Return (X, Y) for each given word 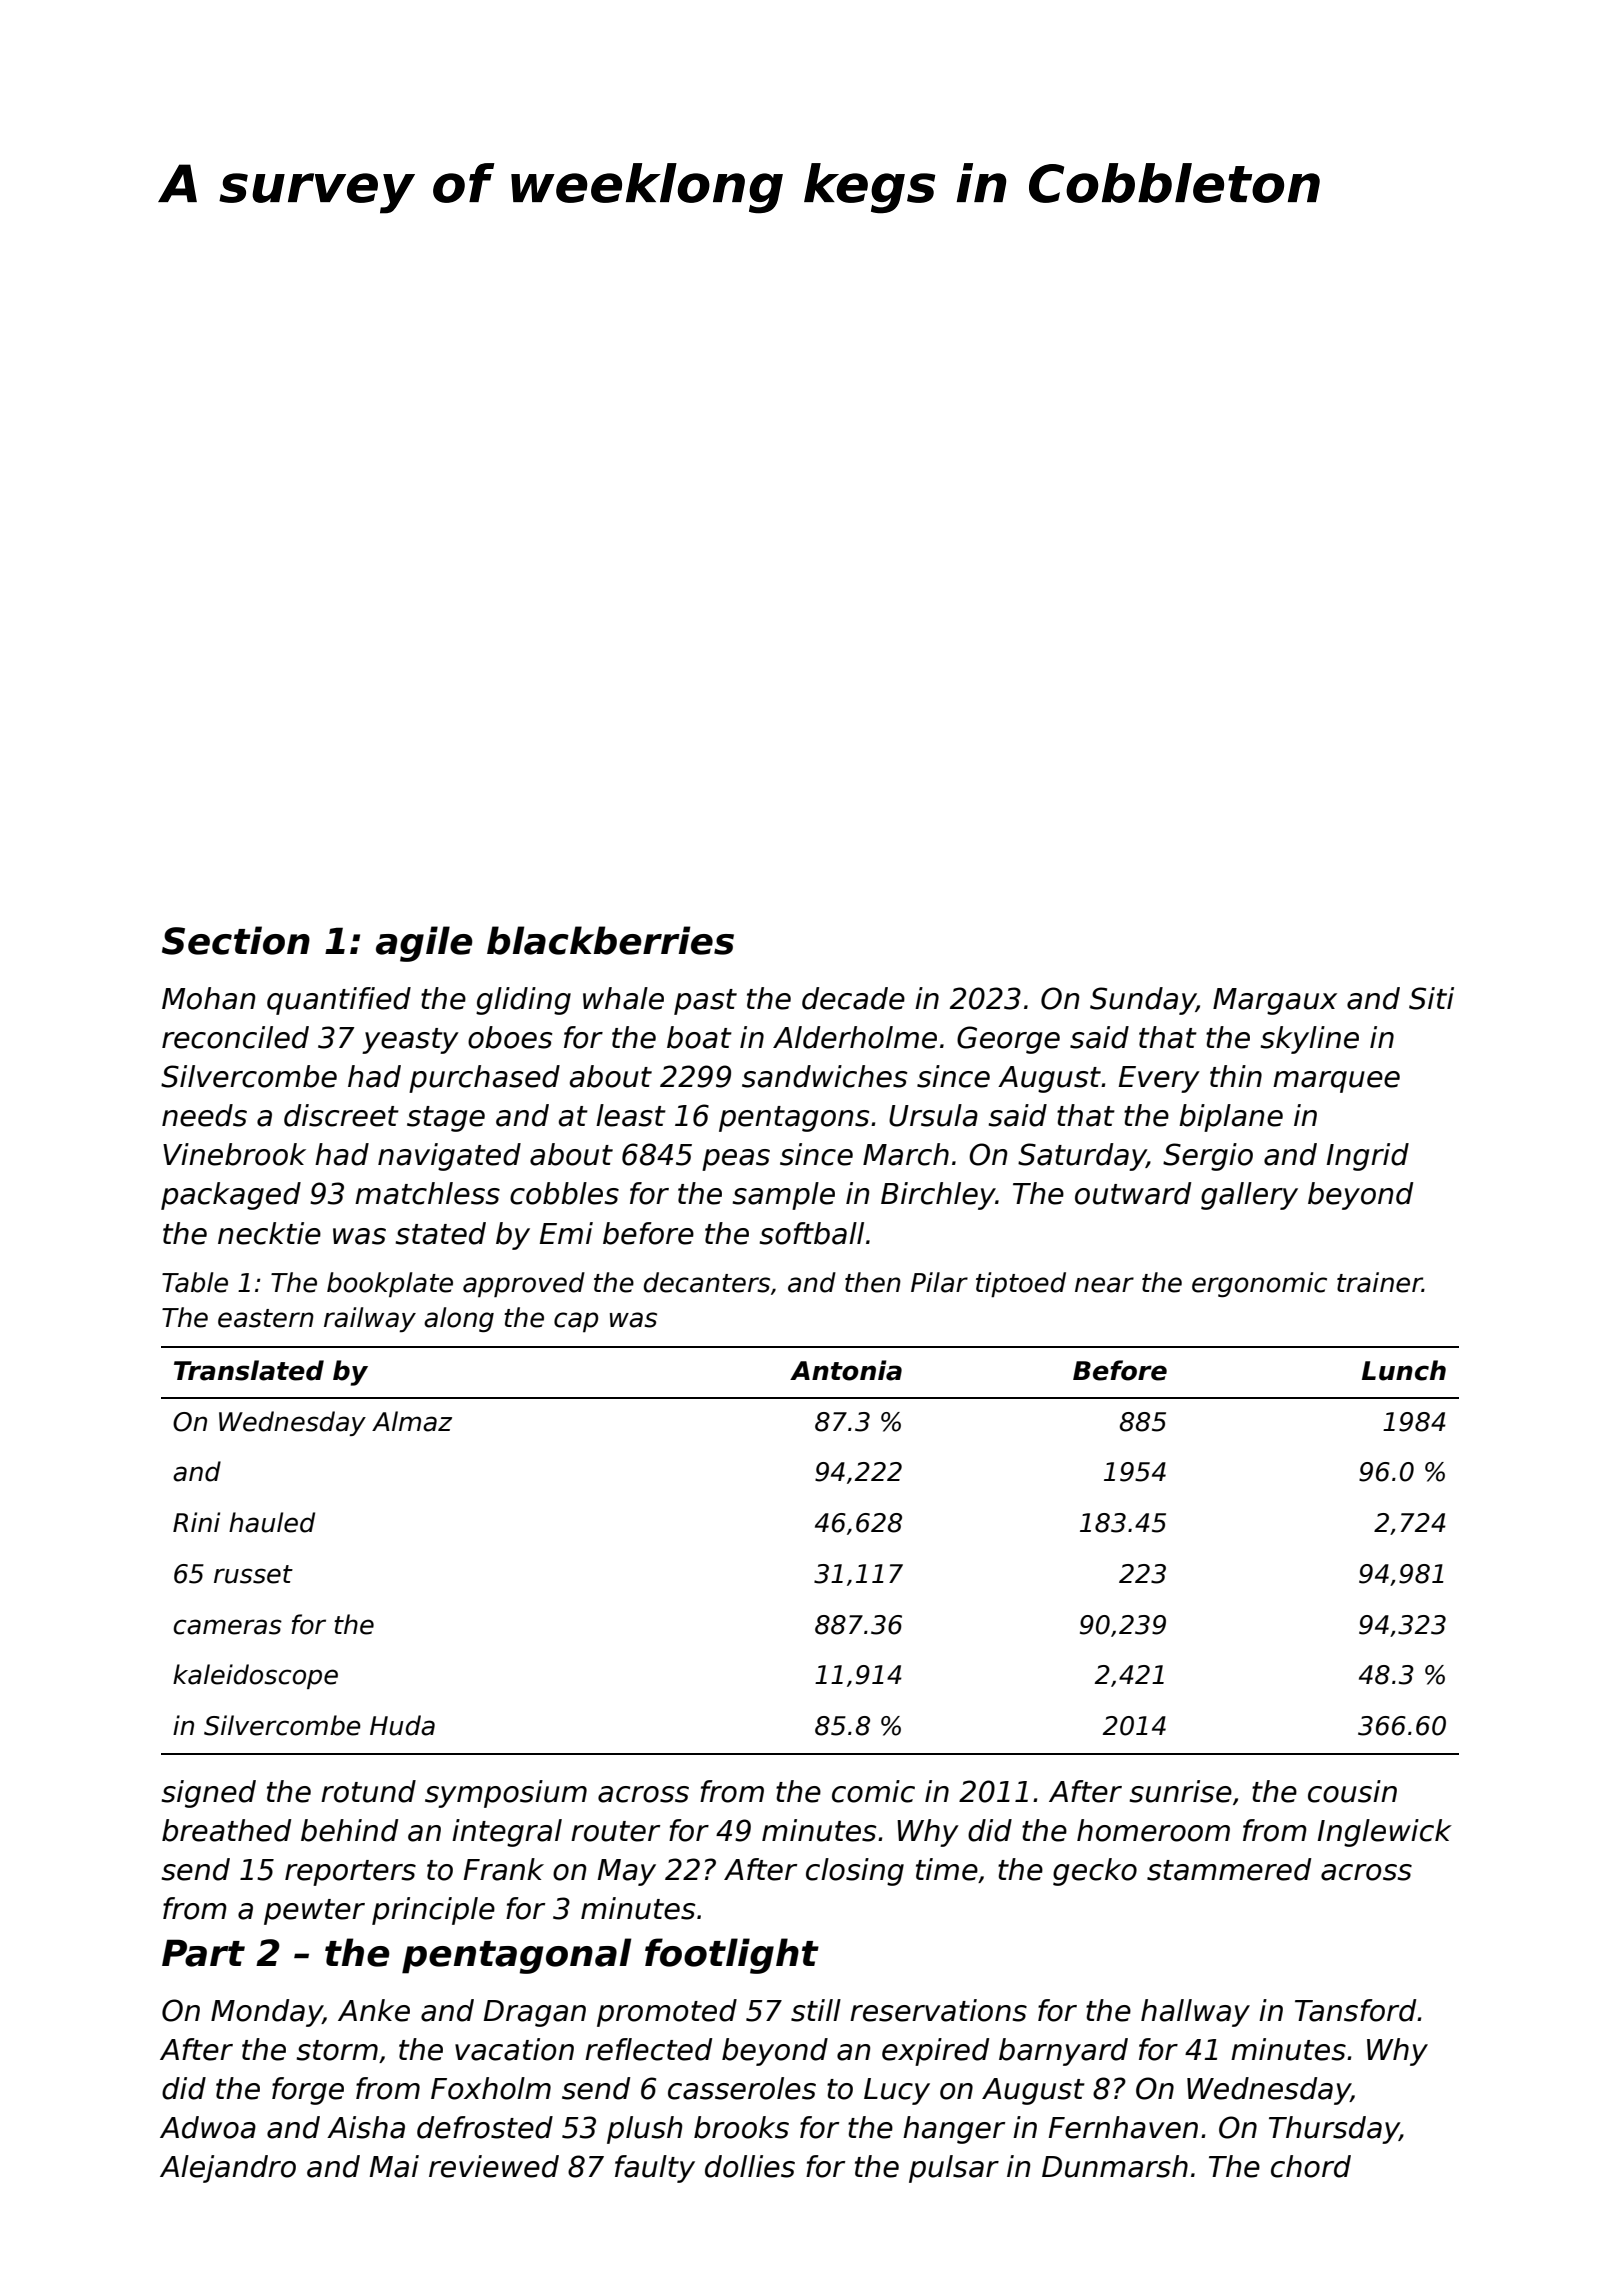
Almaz (412, 1421)
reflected (648, 2049)
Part (203, 1953)
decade (853, 998)
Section (236, 940)
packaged (231, 1196)
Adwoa (208, 2127)
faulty (655, 2169)
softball (812, 1233)
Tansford (1355, 2010)
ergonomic (1259, 1284)
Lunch (1404, 1370)
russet (253, 1574)
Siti (1431, 998)
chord (1311, 2166)
